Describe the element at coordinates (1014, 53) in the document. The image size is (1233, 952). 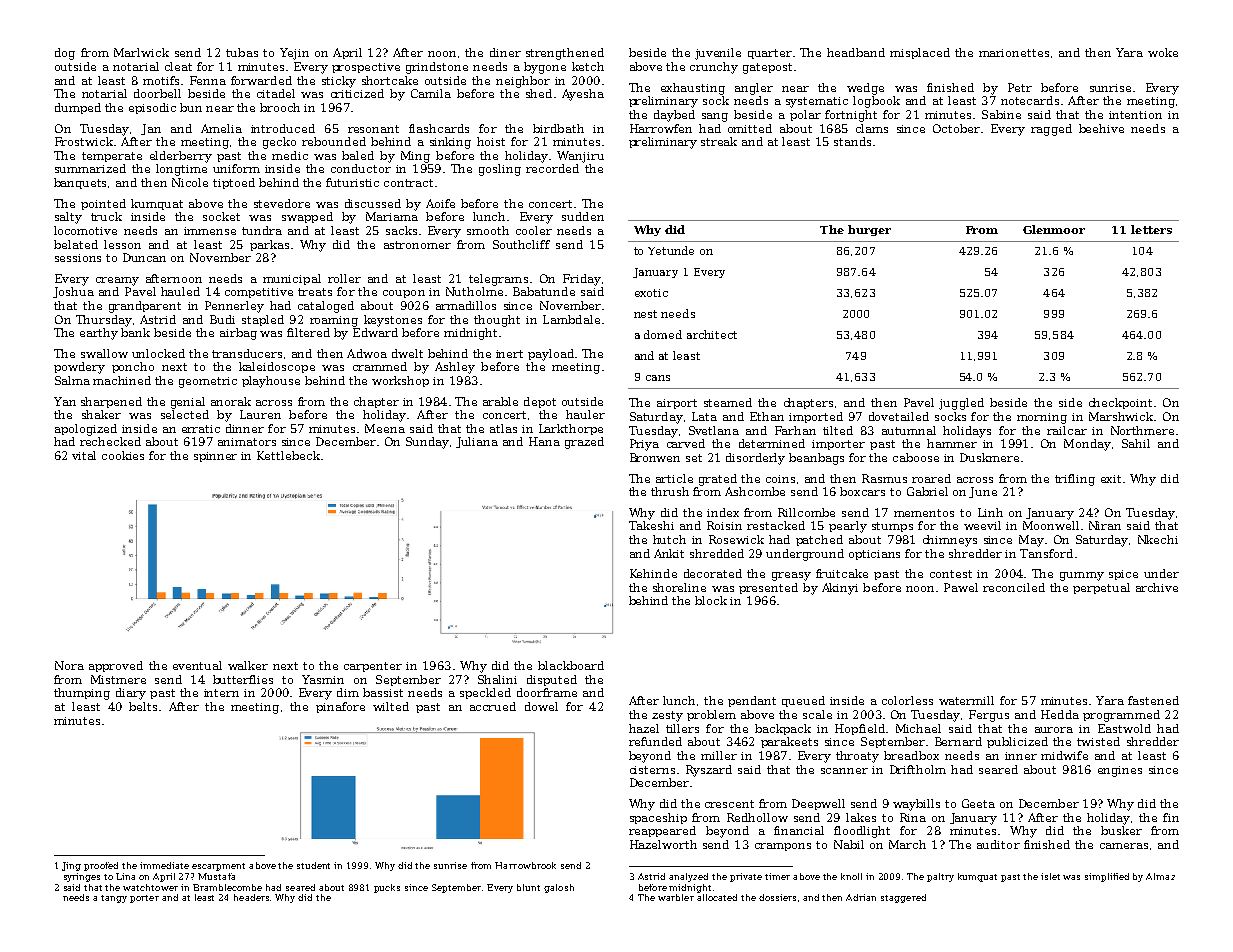
I see `marionettes` at that location.
